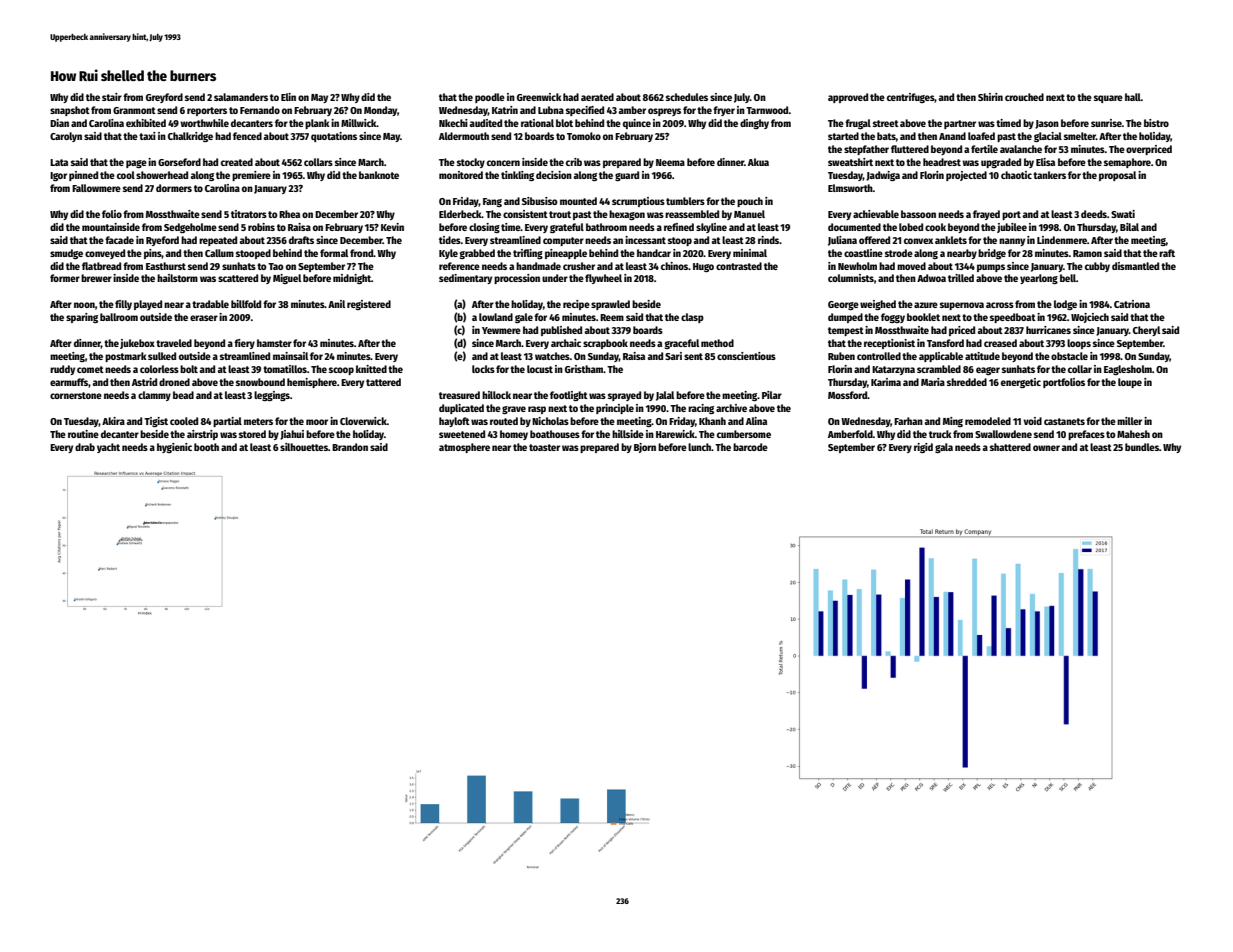  Describe the element at coordinates (1012, 228) in the image. I see `jubilee` at that location.
